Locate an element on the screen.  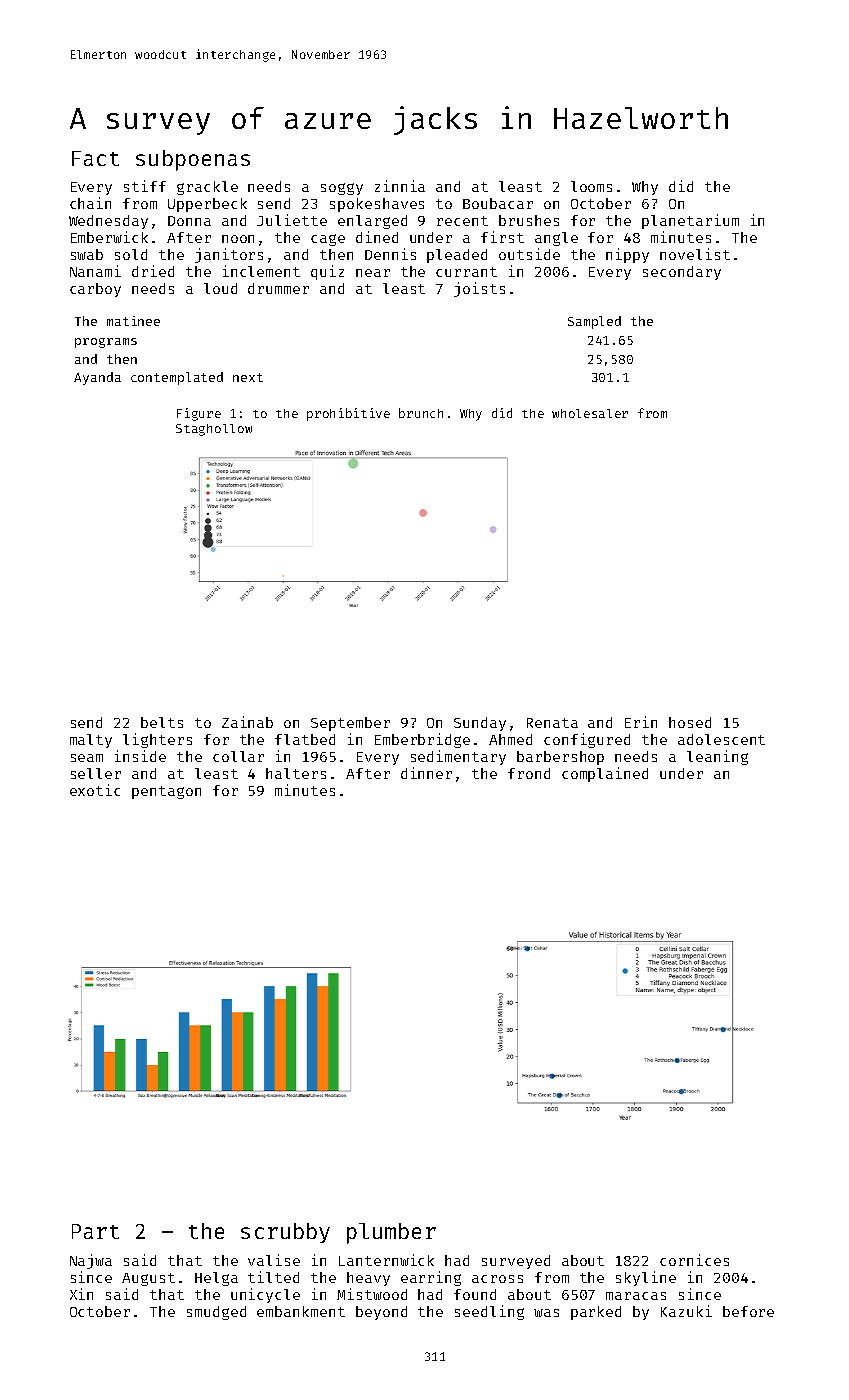
halters is located at coordinates (296, 773).
